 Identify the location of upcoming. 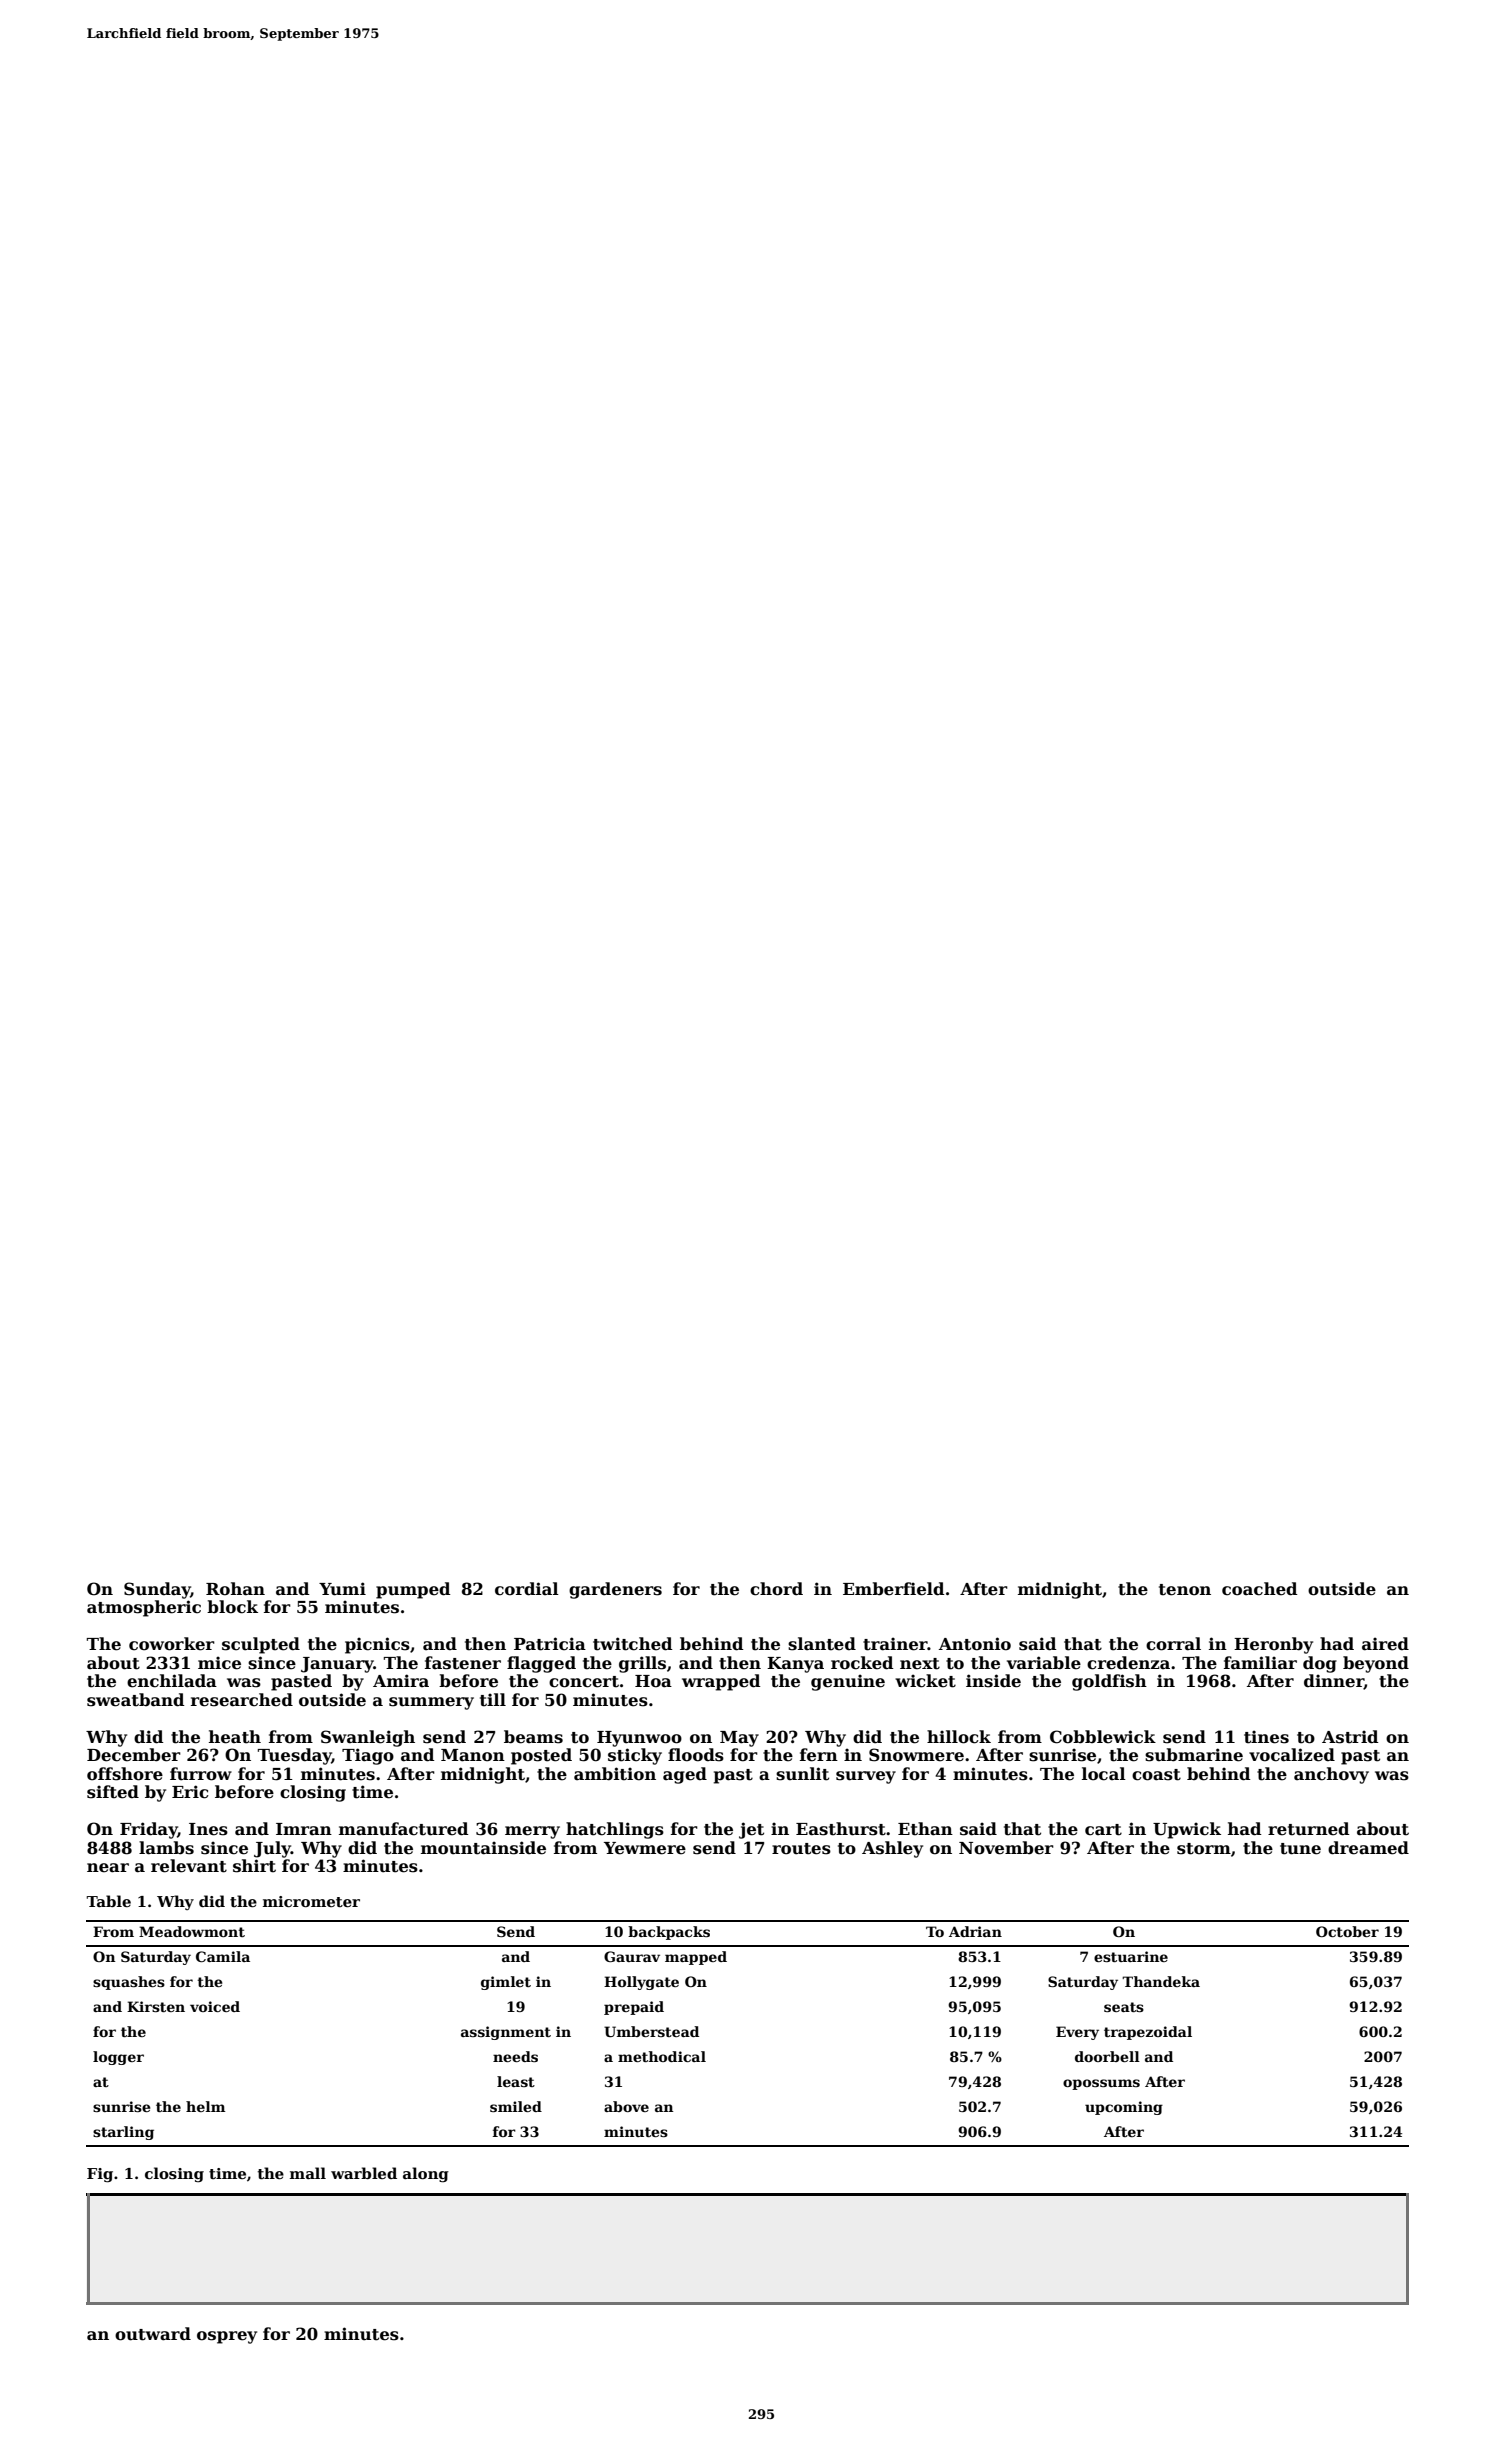
(1124, 2108).
